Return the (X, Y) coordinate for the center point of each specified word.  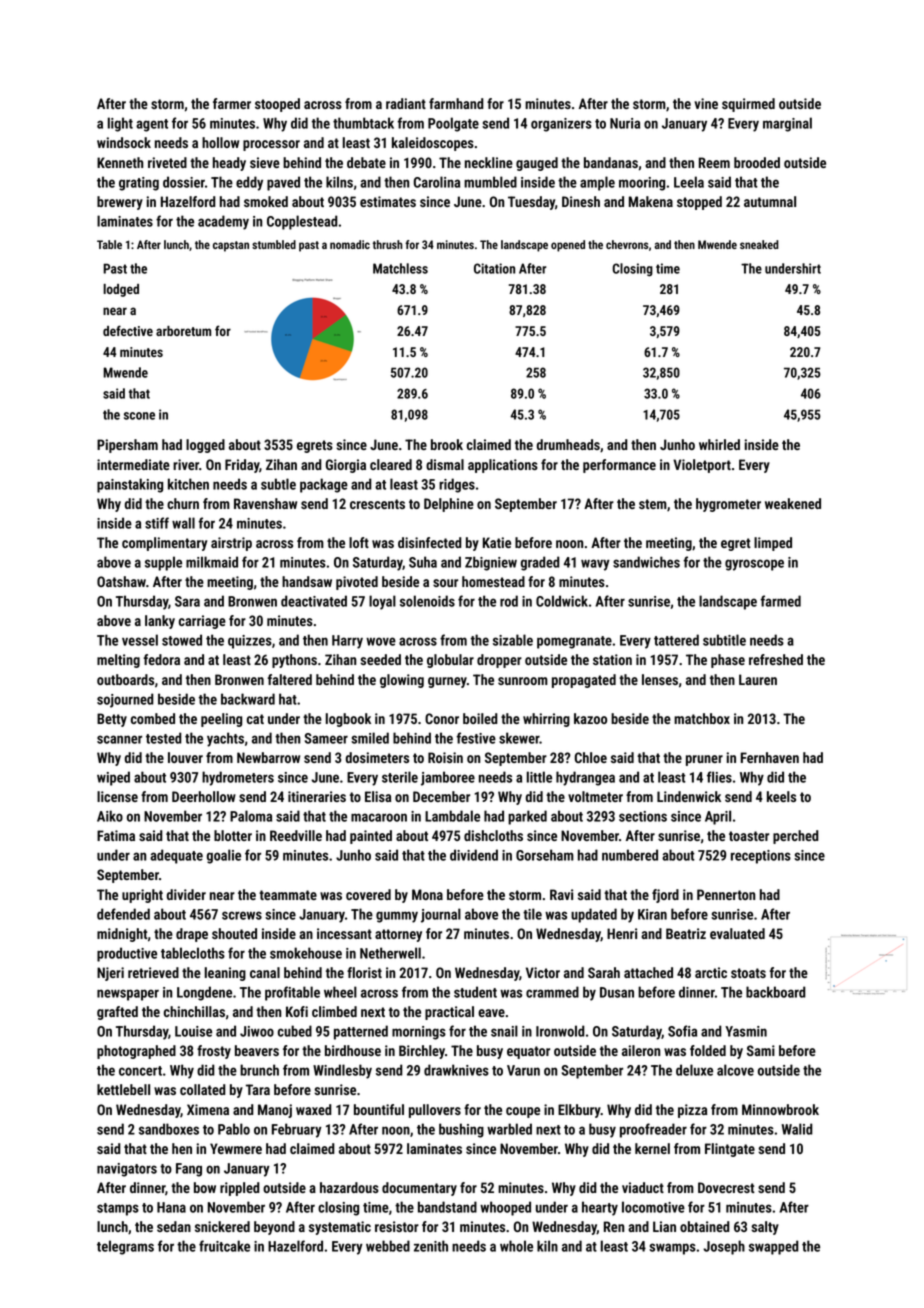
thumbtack (363, 123)
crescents (377, 504)
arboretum (183, 331)
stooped (277, 105)
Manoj (275, 1111)
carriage (202, 622)
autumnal (770, 201)
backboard (776, 992)
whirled (719, 444)
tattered (676, 640)
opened (568, 246)
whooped (505, 1208)
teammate (288, 895)
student (475, 992)
